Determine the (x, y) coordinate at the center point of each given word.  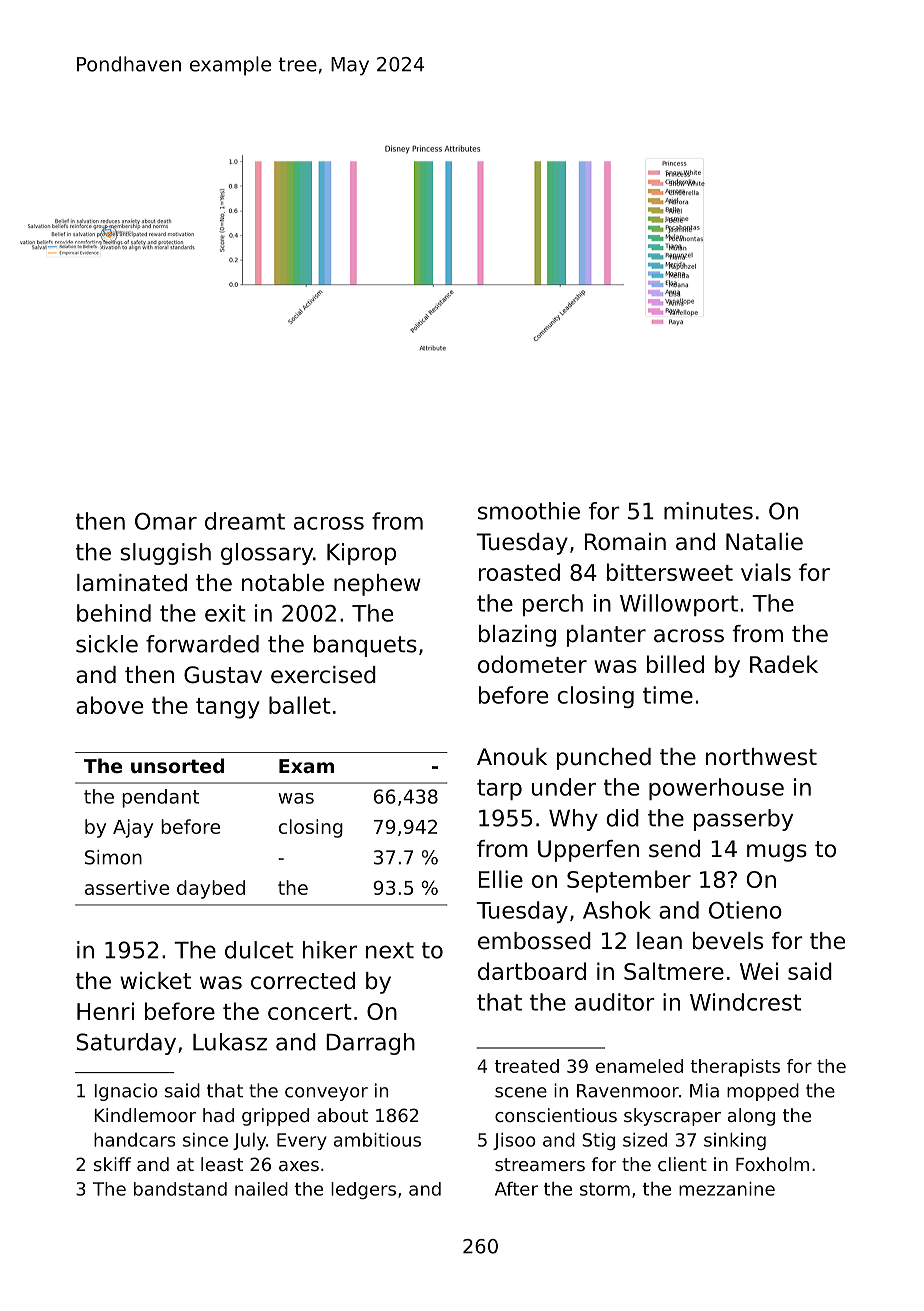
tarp (499, 789)
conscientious (556, 1115)
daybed (211, 889)
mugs (777, 853)
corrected (303, 981)
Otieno (745, 910)
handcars (134, 1140)
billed (675, 664)
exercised (323, 675)
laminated (132, 583)
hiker (330, 950)
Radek (784, 664)
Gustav (223, 675)
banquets (365, 646)
